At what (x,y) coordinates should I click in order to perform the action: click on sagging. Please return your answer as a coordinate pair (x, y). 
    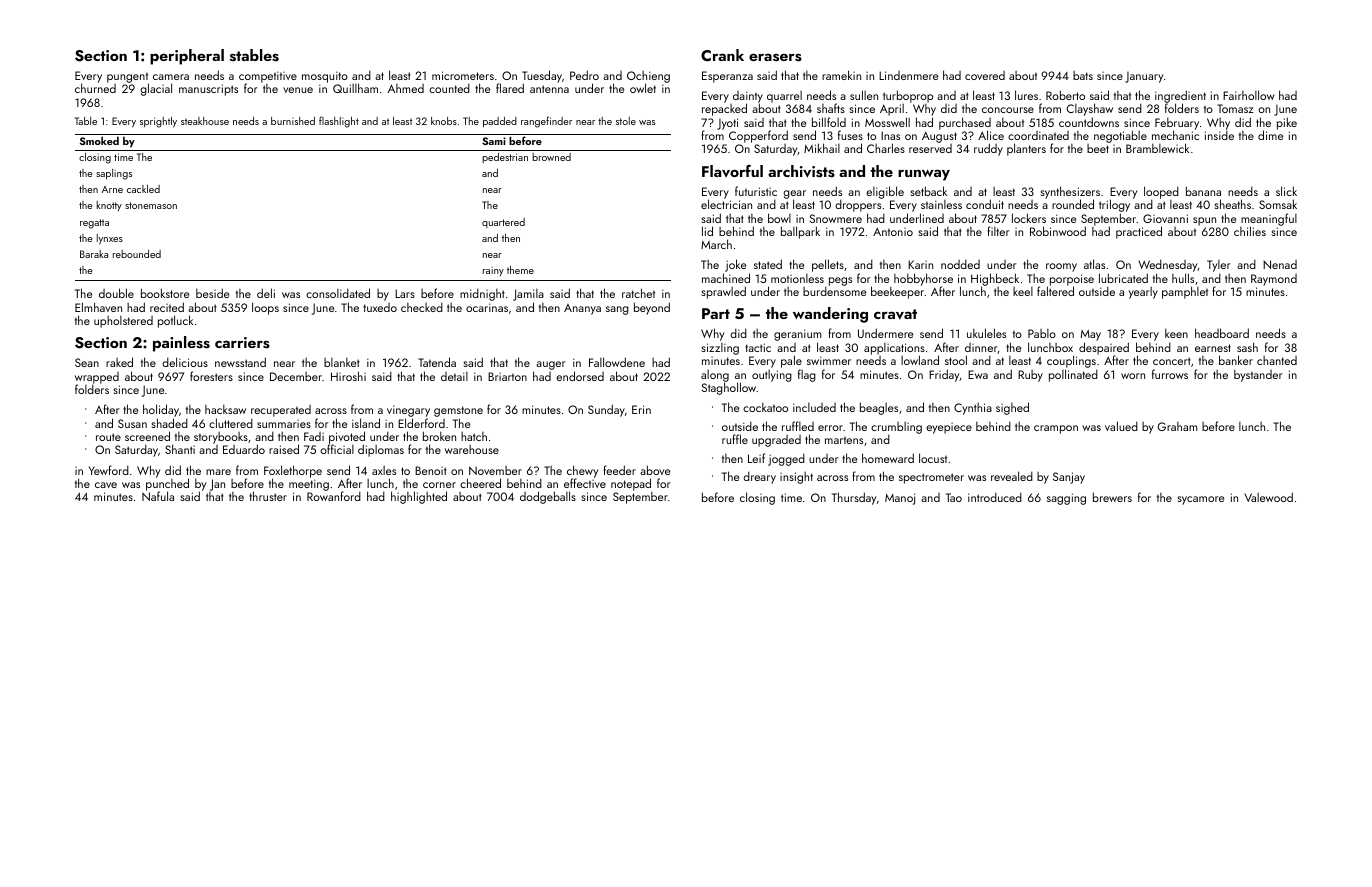
    Looking at the image, I should click on (1066, 499).
